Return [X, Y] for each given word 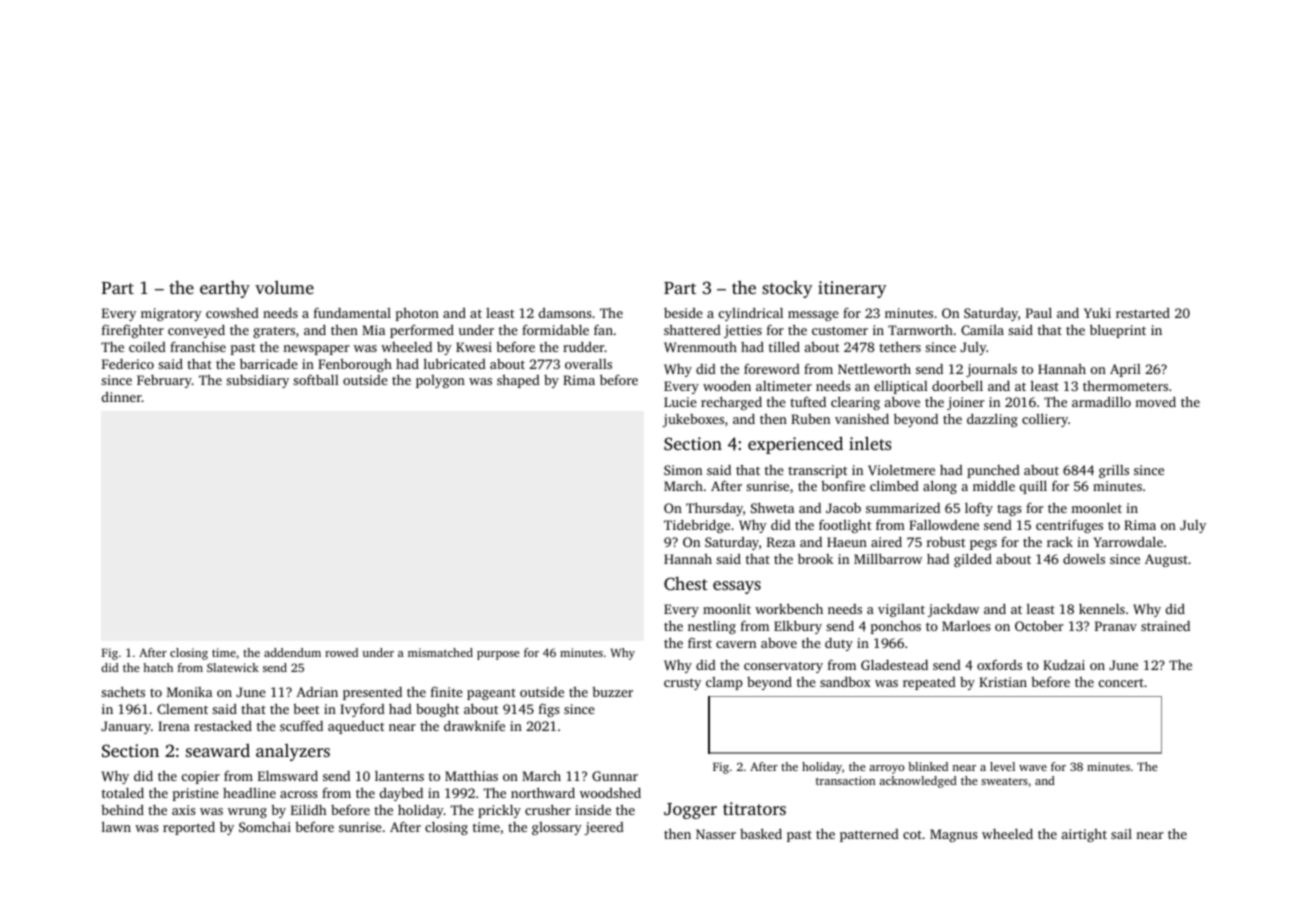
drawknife [474, 725]
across [298, 794]
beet [306, 709]
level [1002, 766]
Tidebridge [697, 526]
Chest [686, 584]
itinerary [852, 289]
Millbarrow [888, 558]
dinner [122, 397]
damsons [565, 313]
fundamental [352, 312]
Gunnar [615, 776]
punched [993, 471]
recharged [731, 403]
